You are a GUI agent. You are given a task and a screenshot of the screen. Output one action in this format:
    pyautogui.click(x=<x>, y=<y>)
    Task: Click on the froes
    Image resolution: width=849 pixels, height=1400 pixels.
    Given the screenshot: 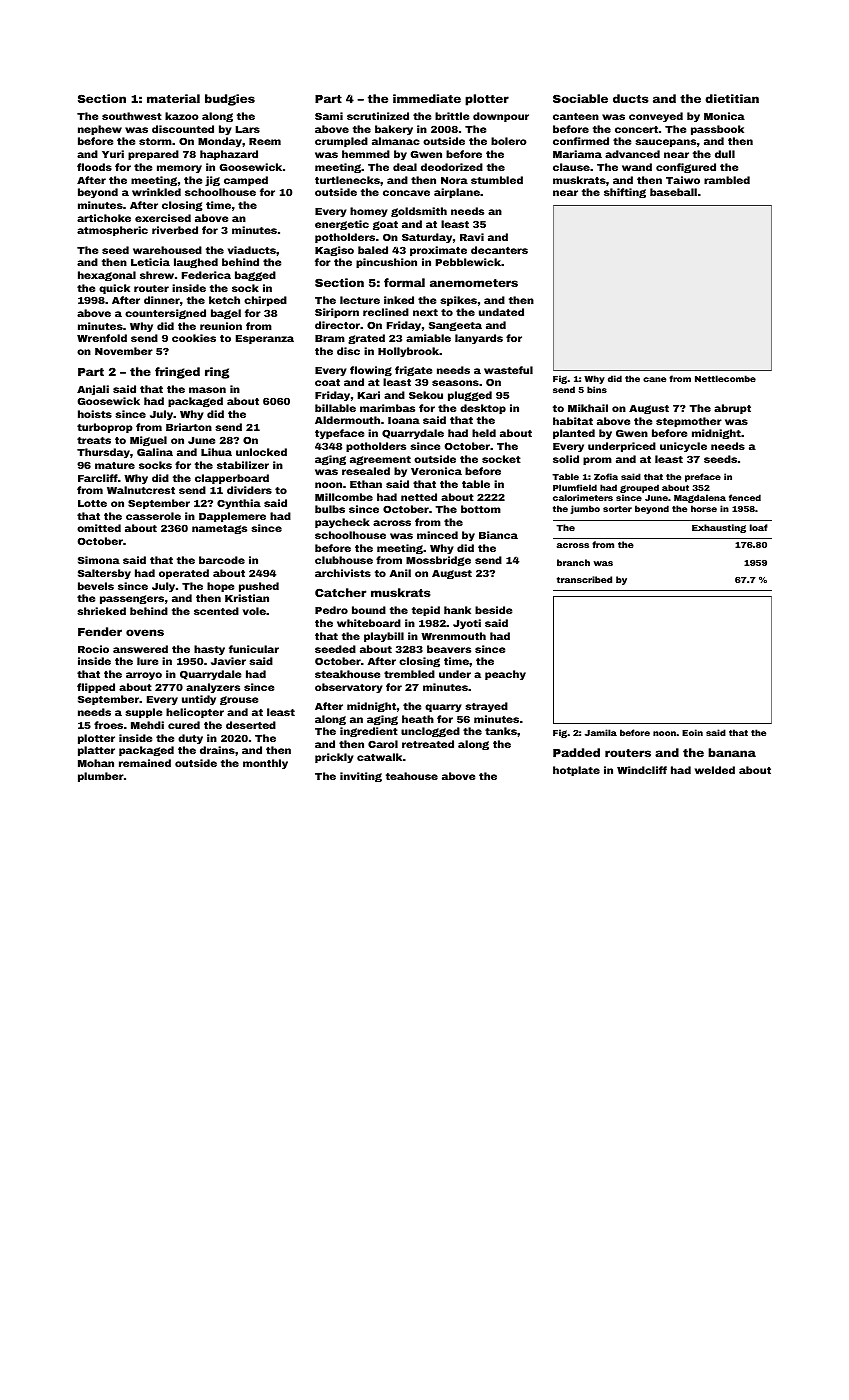 What is the action you would take?
    pyautogui.click(x=108, y=725)
